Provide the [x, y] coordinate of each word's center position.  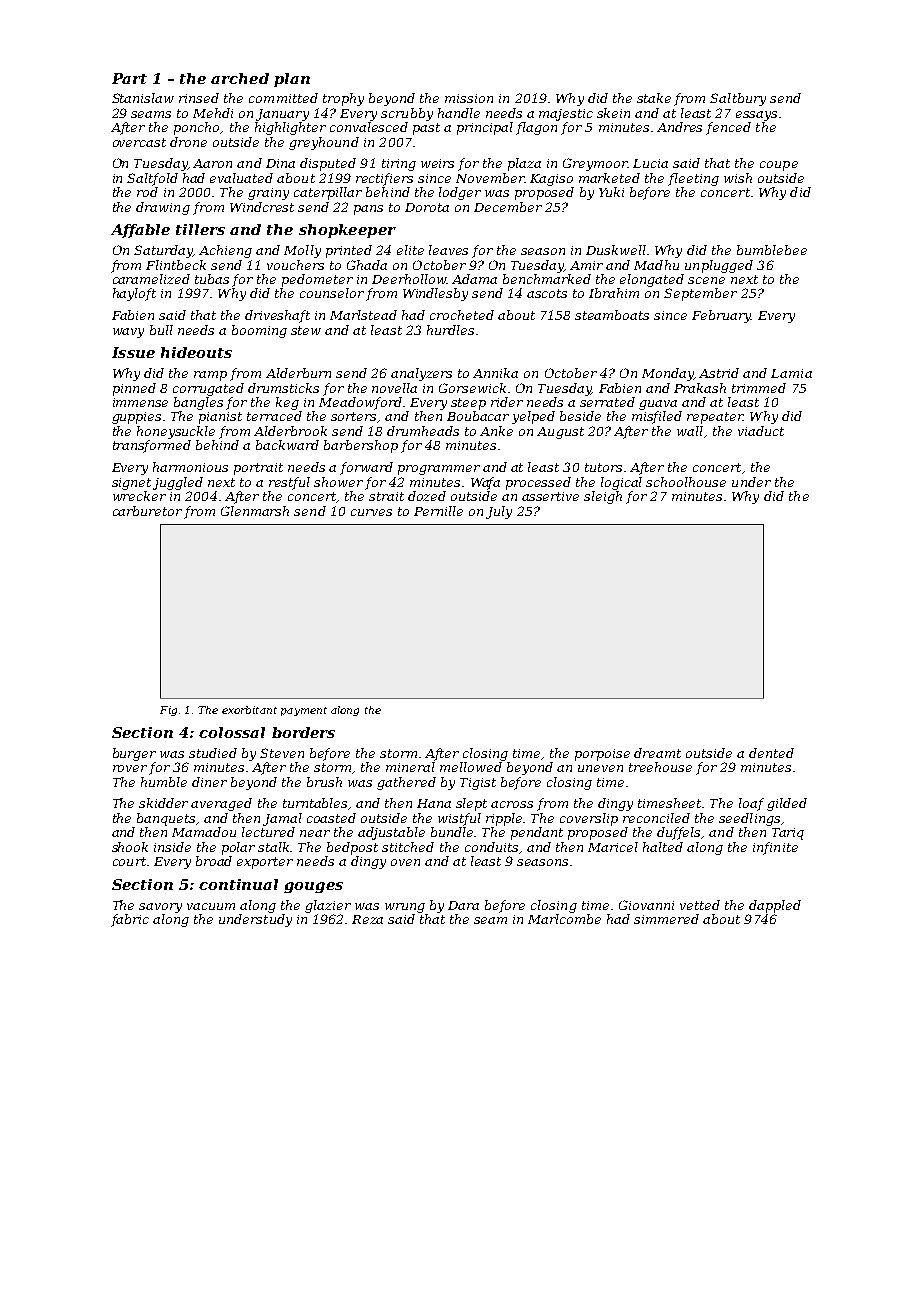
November [490, 178]
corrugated [208, 389]
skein [613, 113]
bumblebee [772, 250]
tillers [200, 229]
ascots [547, 293]
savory [160, 908]
